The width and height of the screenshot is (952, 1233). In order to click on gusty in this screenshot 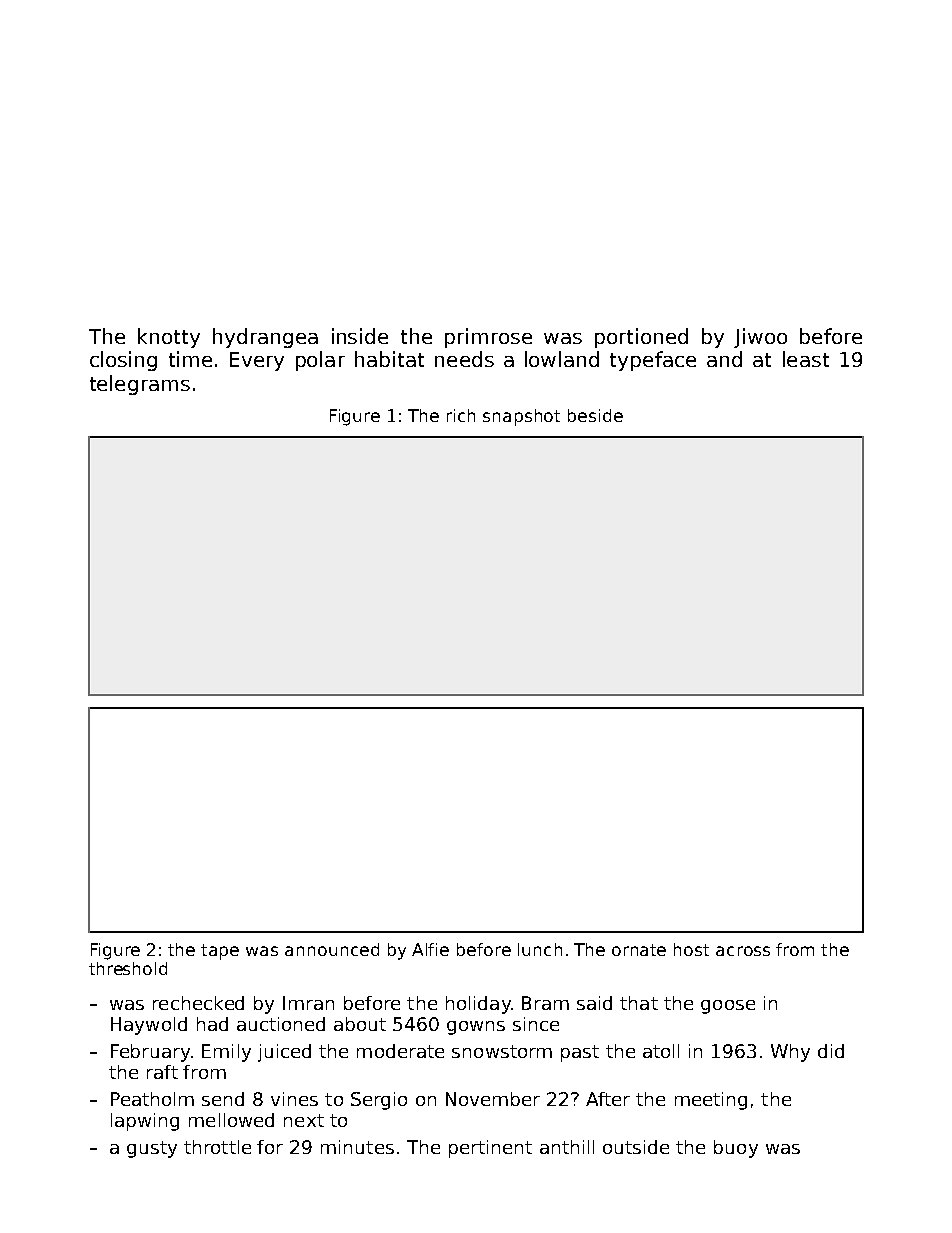, I will do `click(152, 1149)`.
